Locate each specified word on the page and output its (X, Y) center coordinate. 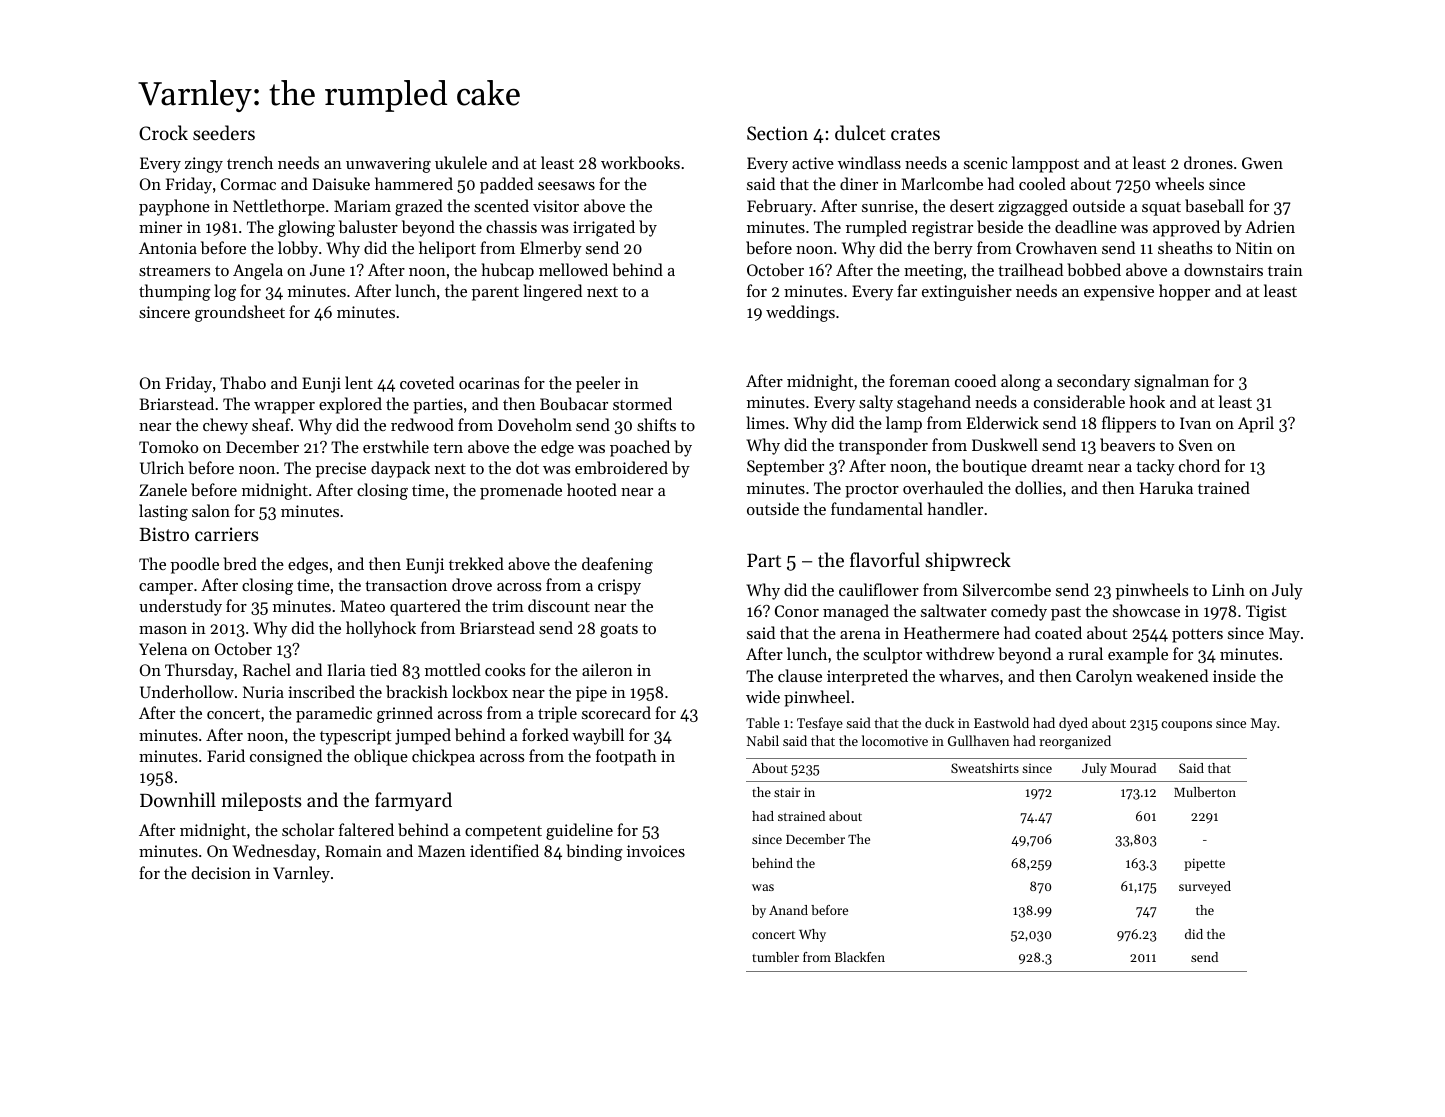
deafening (617, 565)
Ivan (1195, 423)
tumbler (775, 957)
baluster (368, 226)
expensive (1119, 293)
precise (341, 470)
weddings (800, 313)
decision (221, 872)
